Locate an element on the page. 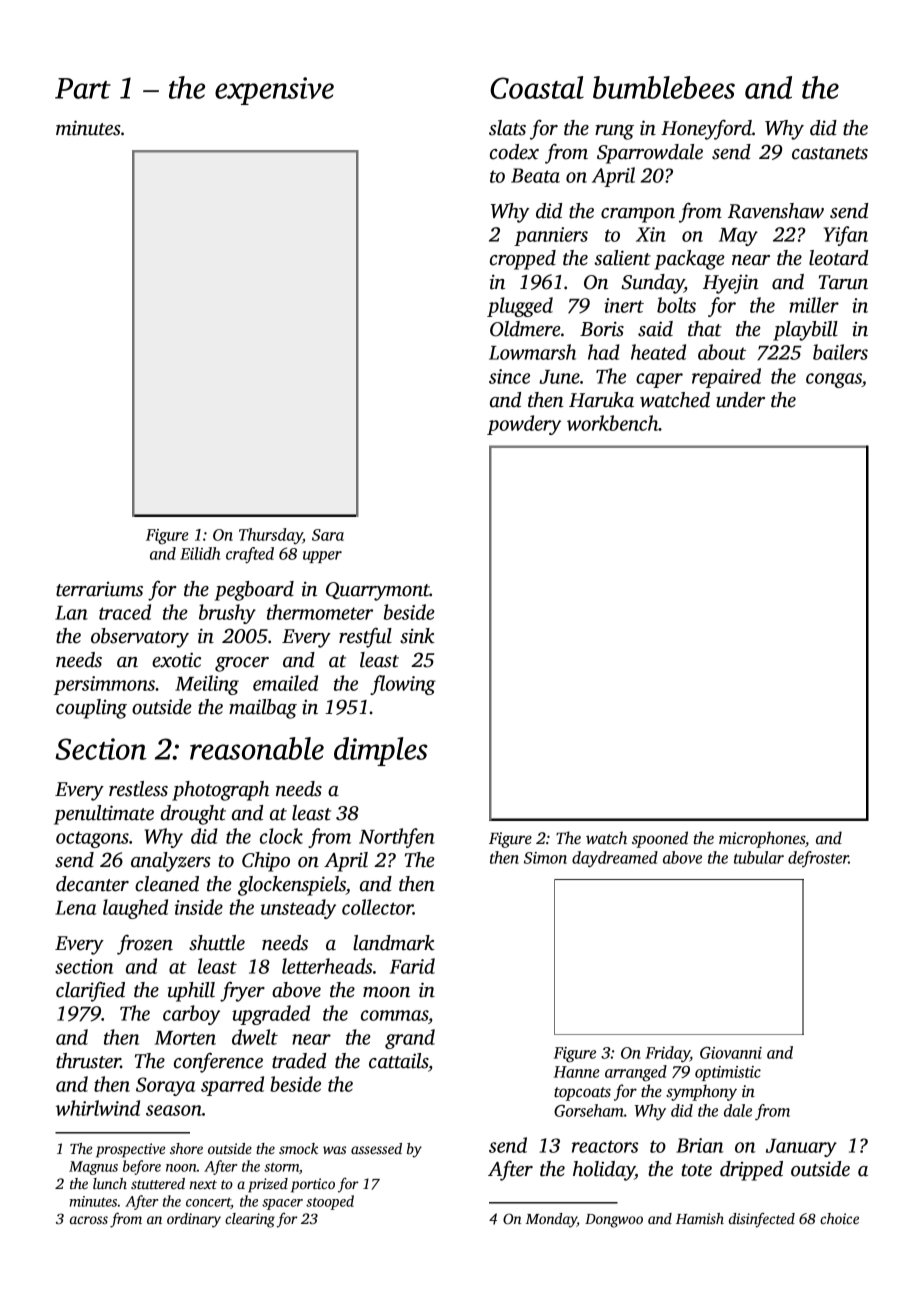 The height and width of the page is (1311, 924). Sara is located at coordinates (328, 535).
